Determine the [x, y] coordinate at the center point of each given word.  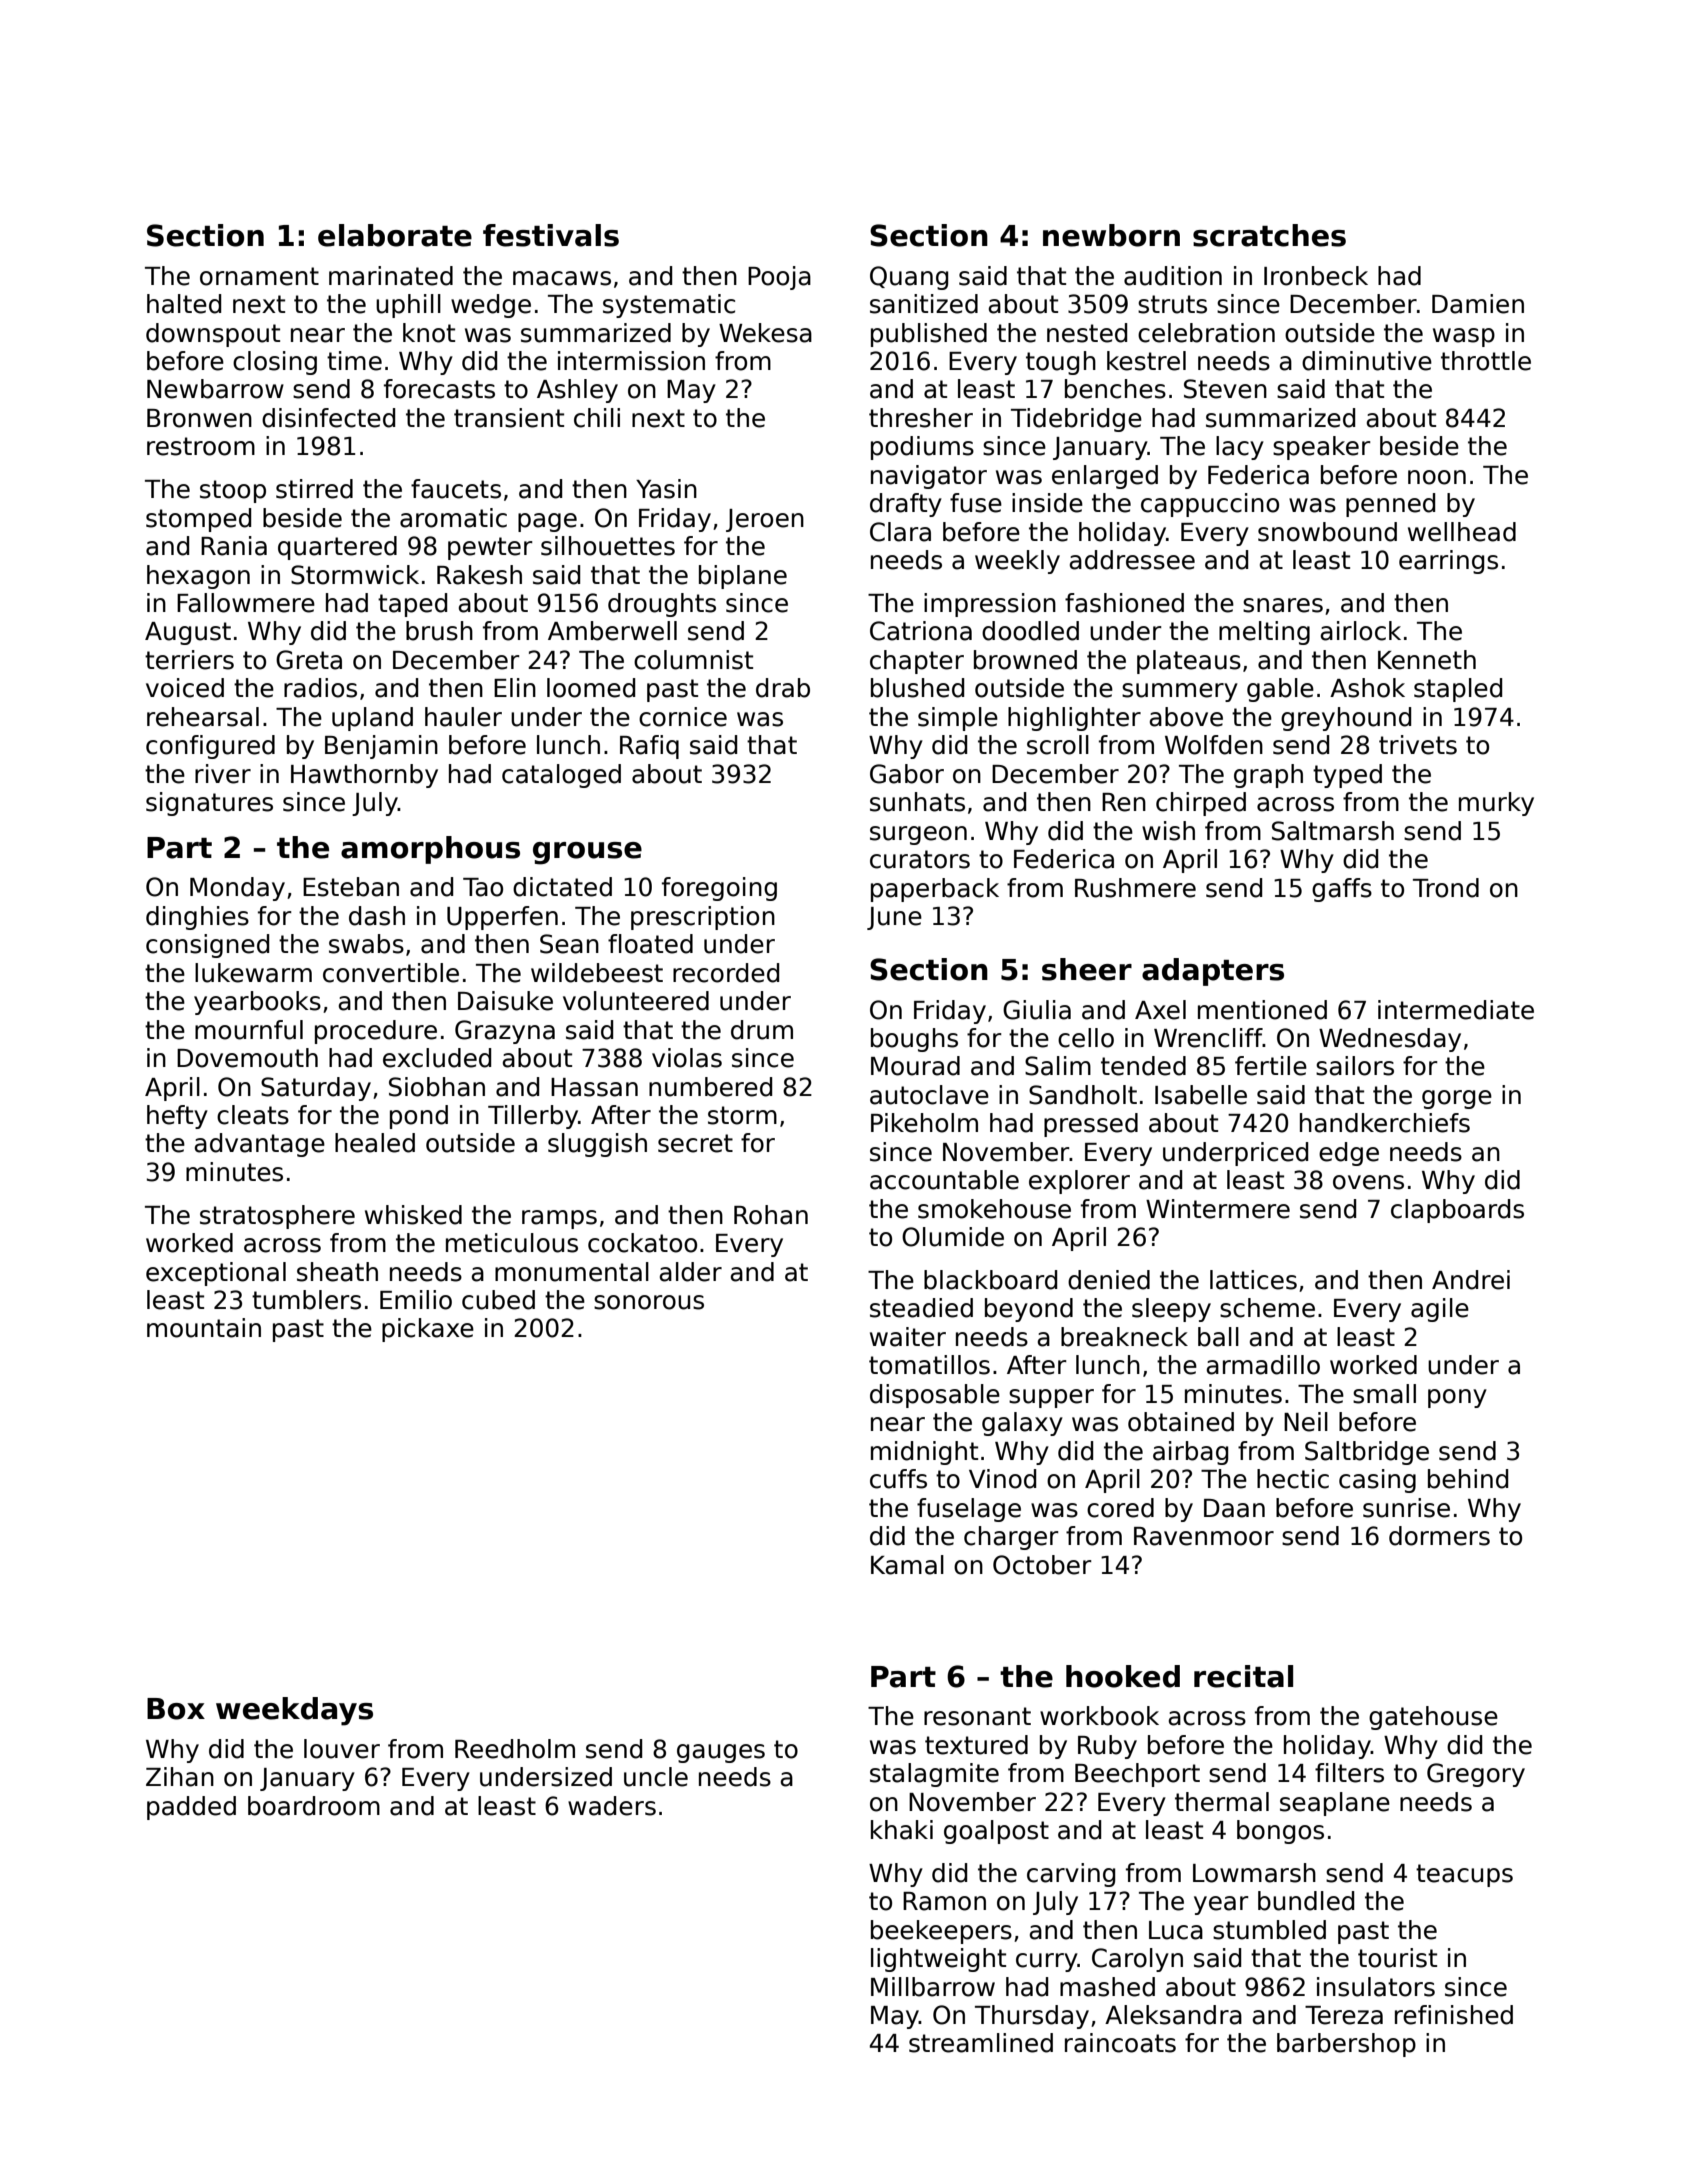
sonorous [649, 1302]
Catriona [921, 631]
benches [1115, 389]
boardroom [314, 1806]
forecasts [439, 389]
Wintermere [1218, 1209]
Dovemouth [247, 1058]
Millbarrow [933, 1987]
